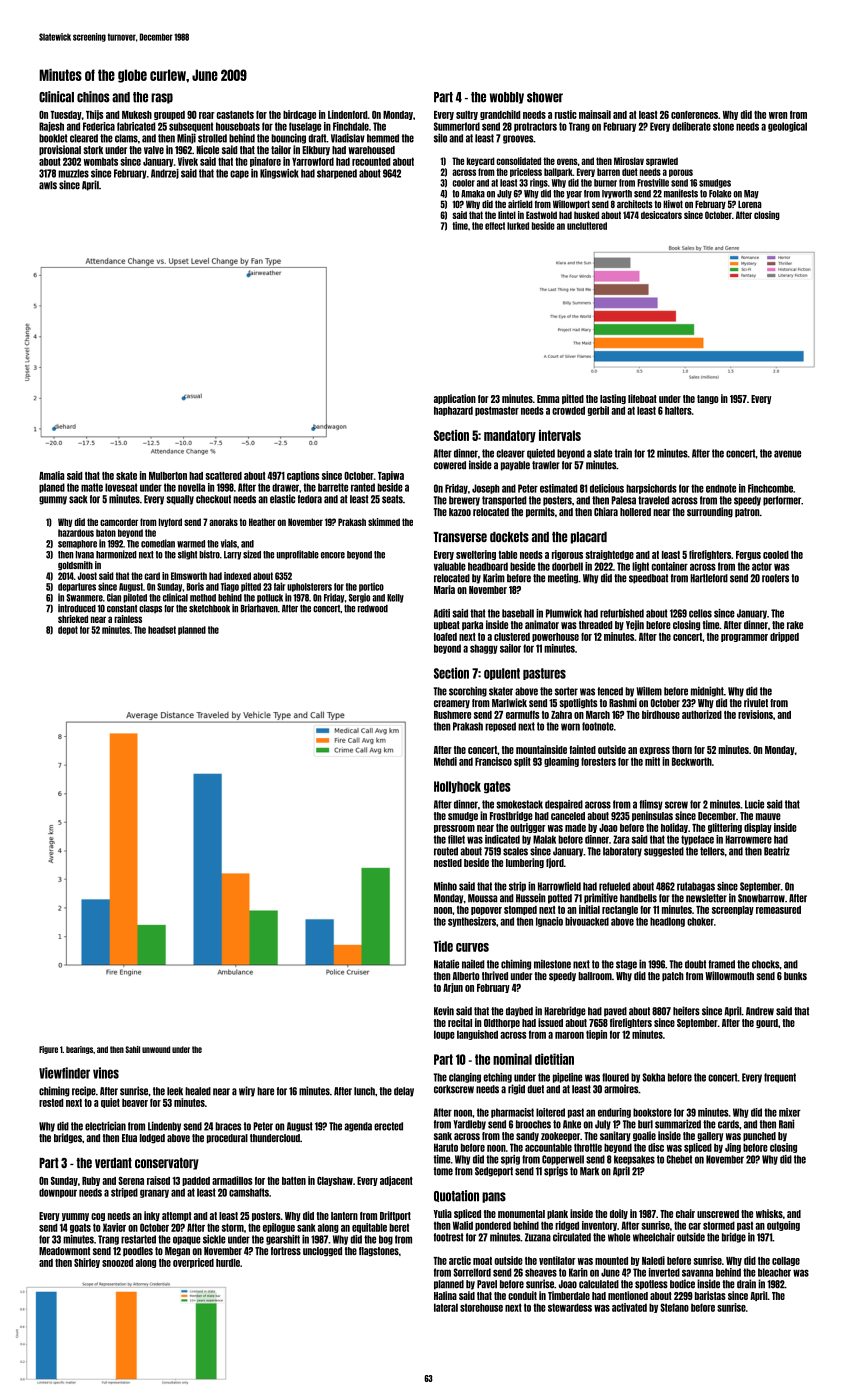 The width and height of the page is (849, 1400). What do you see at coordinates (598, 411) in the page?
I see `gerbil` at bounding box center [598, 411].
